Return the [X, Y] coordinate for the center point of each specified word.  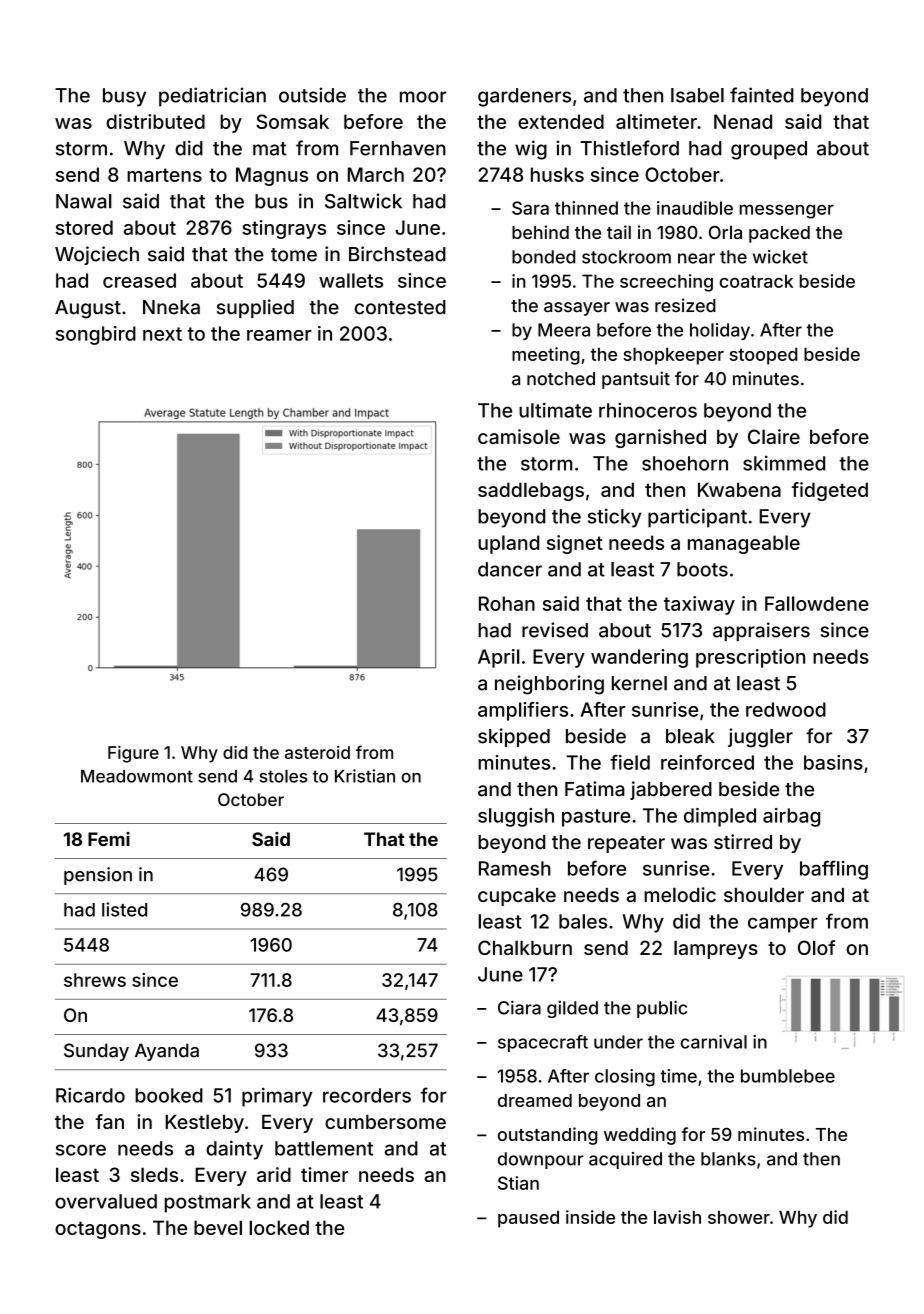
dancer [510, 569]
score [81, 1150]
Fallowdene [817, 603]
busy [124, 97]
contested [400, 307]
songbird [96, 335]
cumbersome [385, 1122]
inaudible [695, 208]
